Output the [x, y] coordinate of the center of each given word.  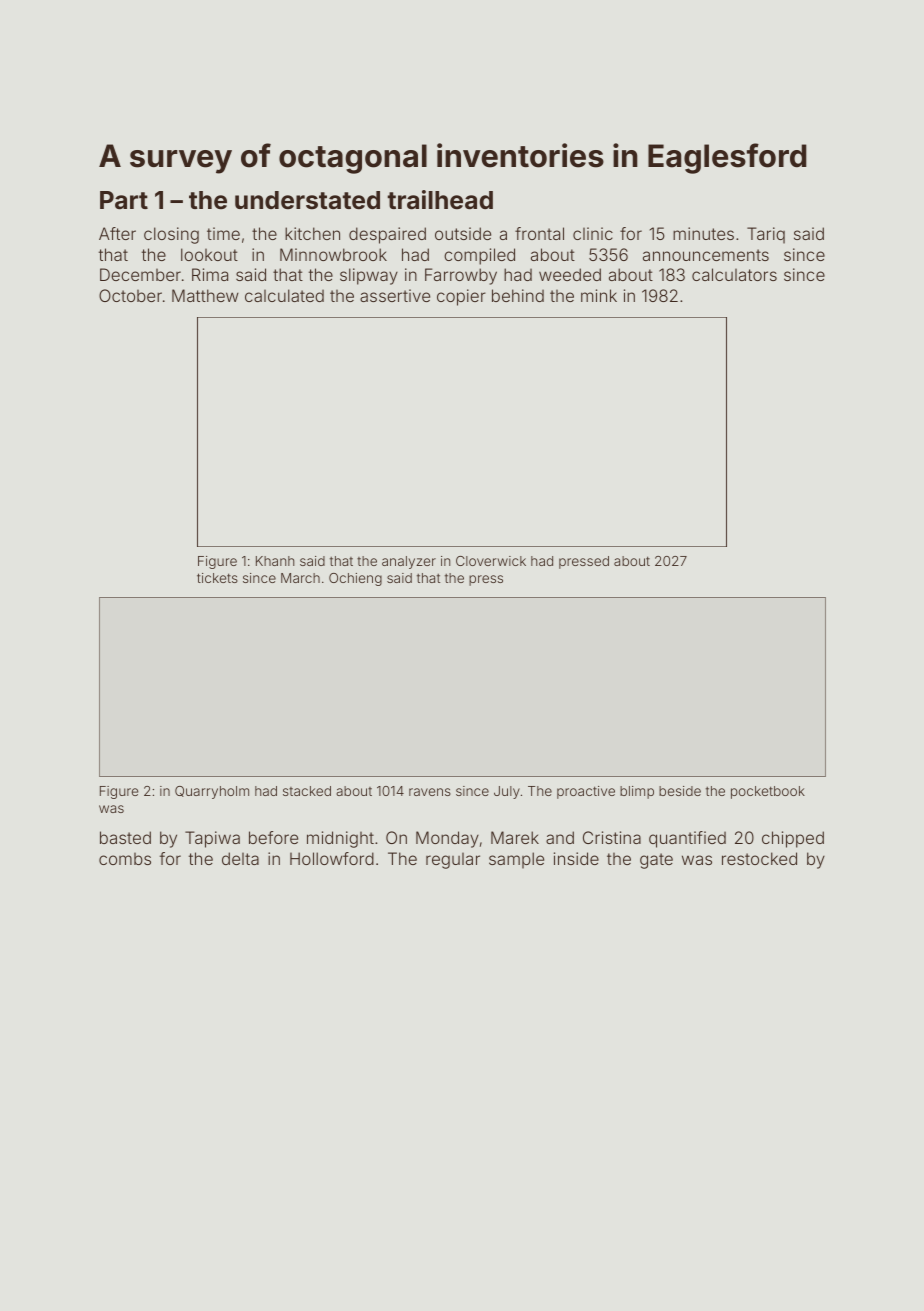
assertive [395, 295]
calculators [734, 274]
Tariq [766, 235]
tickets [217, 578]
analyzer [409, 562]
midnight [340, 839]
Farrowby [461, 276]
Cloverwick [491, 561]
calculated [284, 295]
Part [124, 200]
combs [125, 859]
